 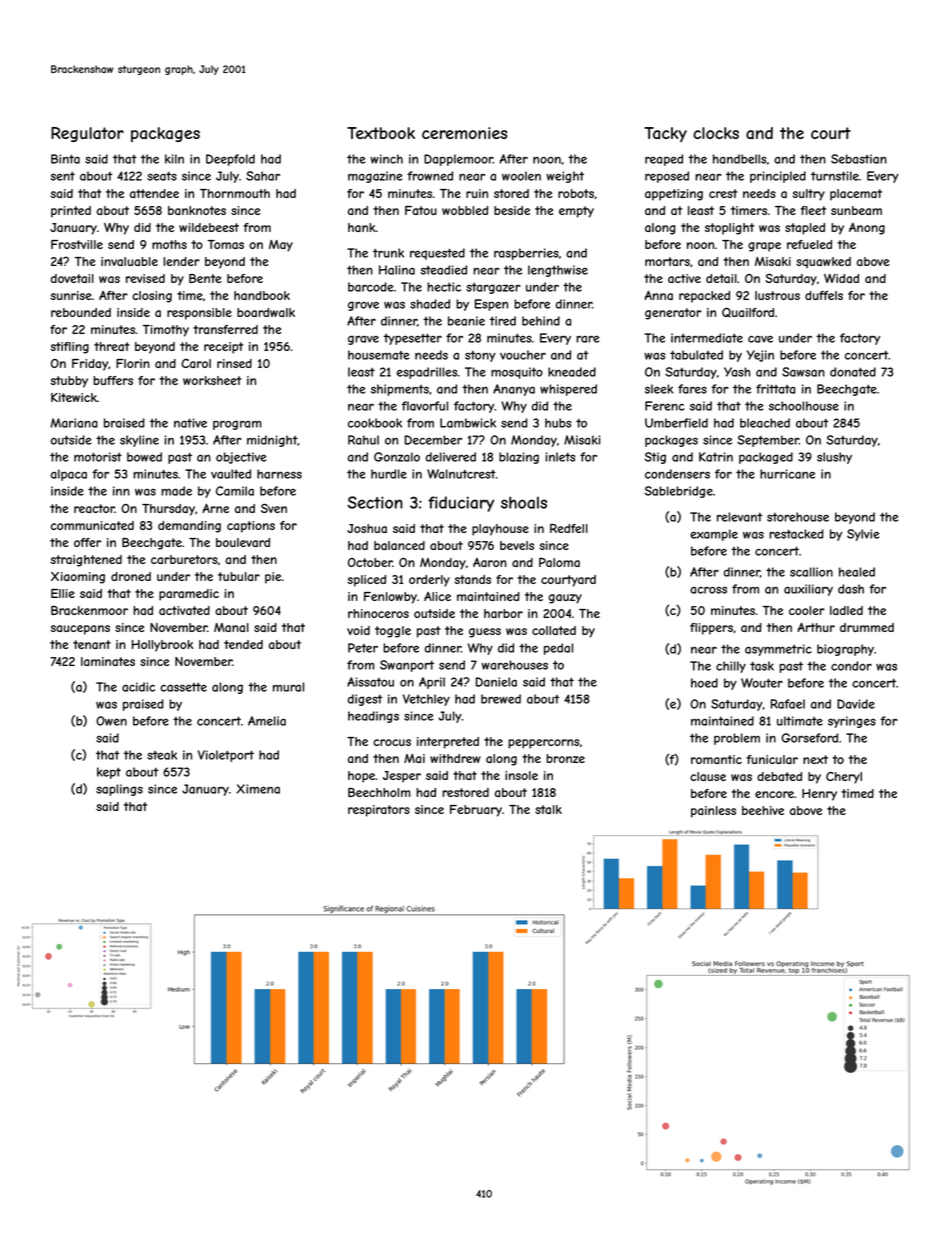 What do you see at coordinates (714, 535) in the screenshot?
I see `example` at bounding box center [714, 535].
